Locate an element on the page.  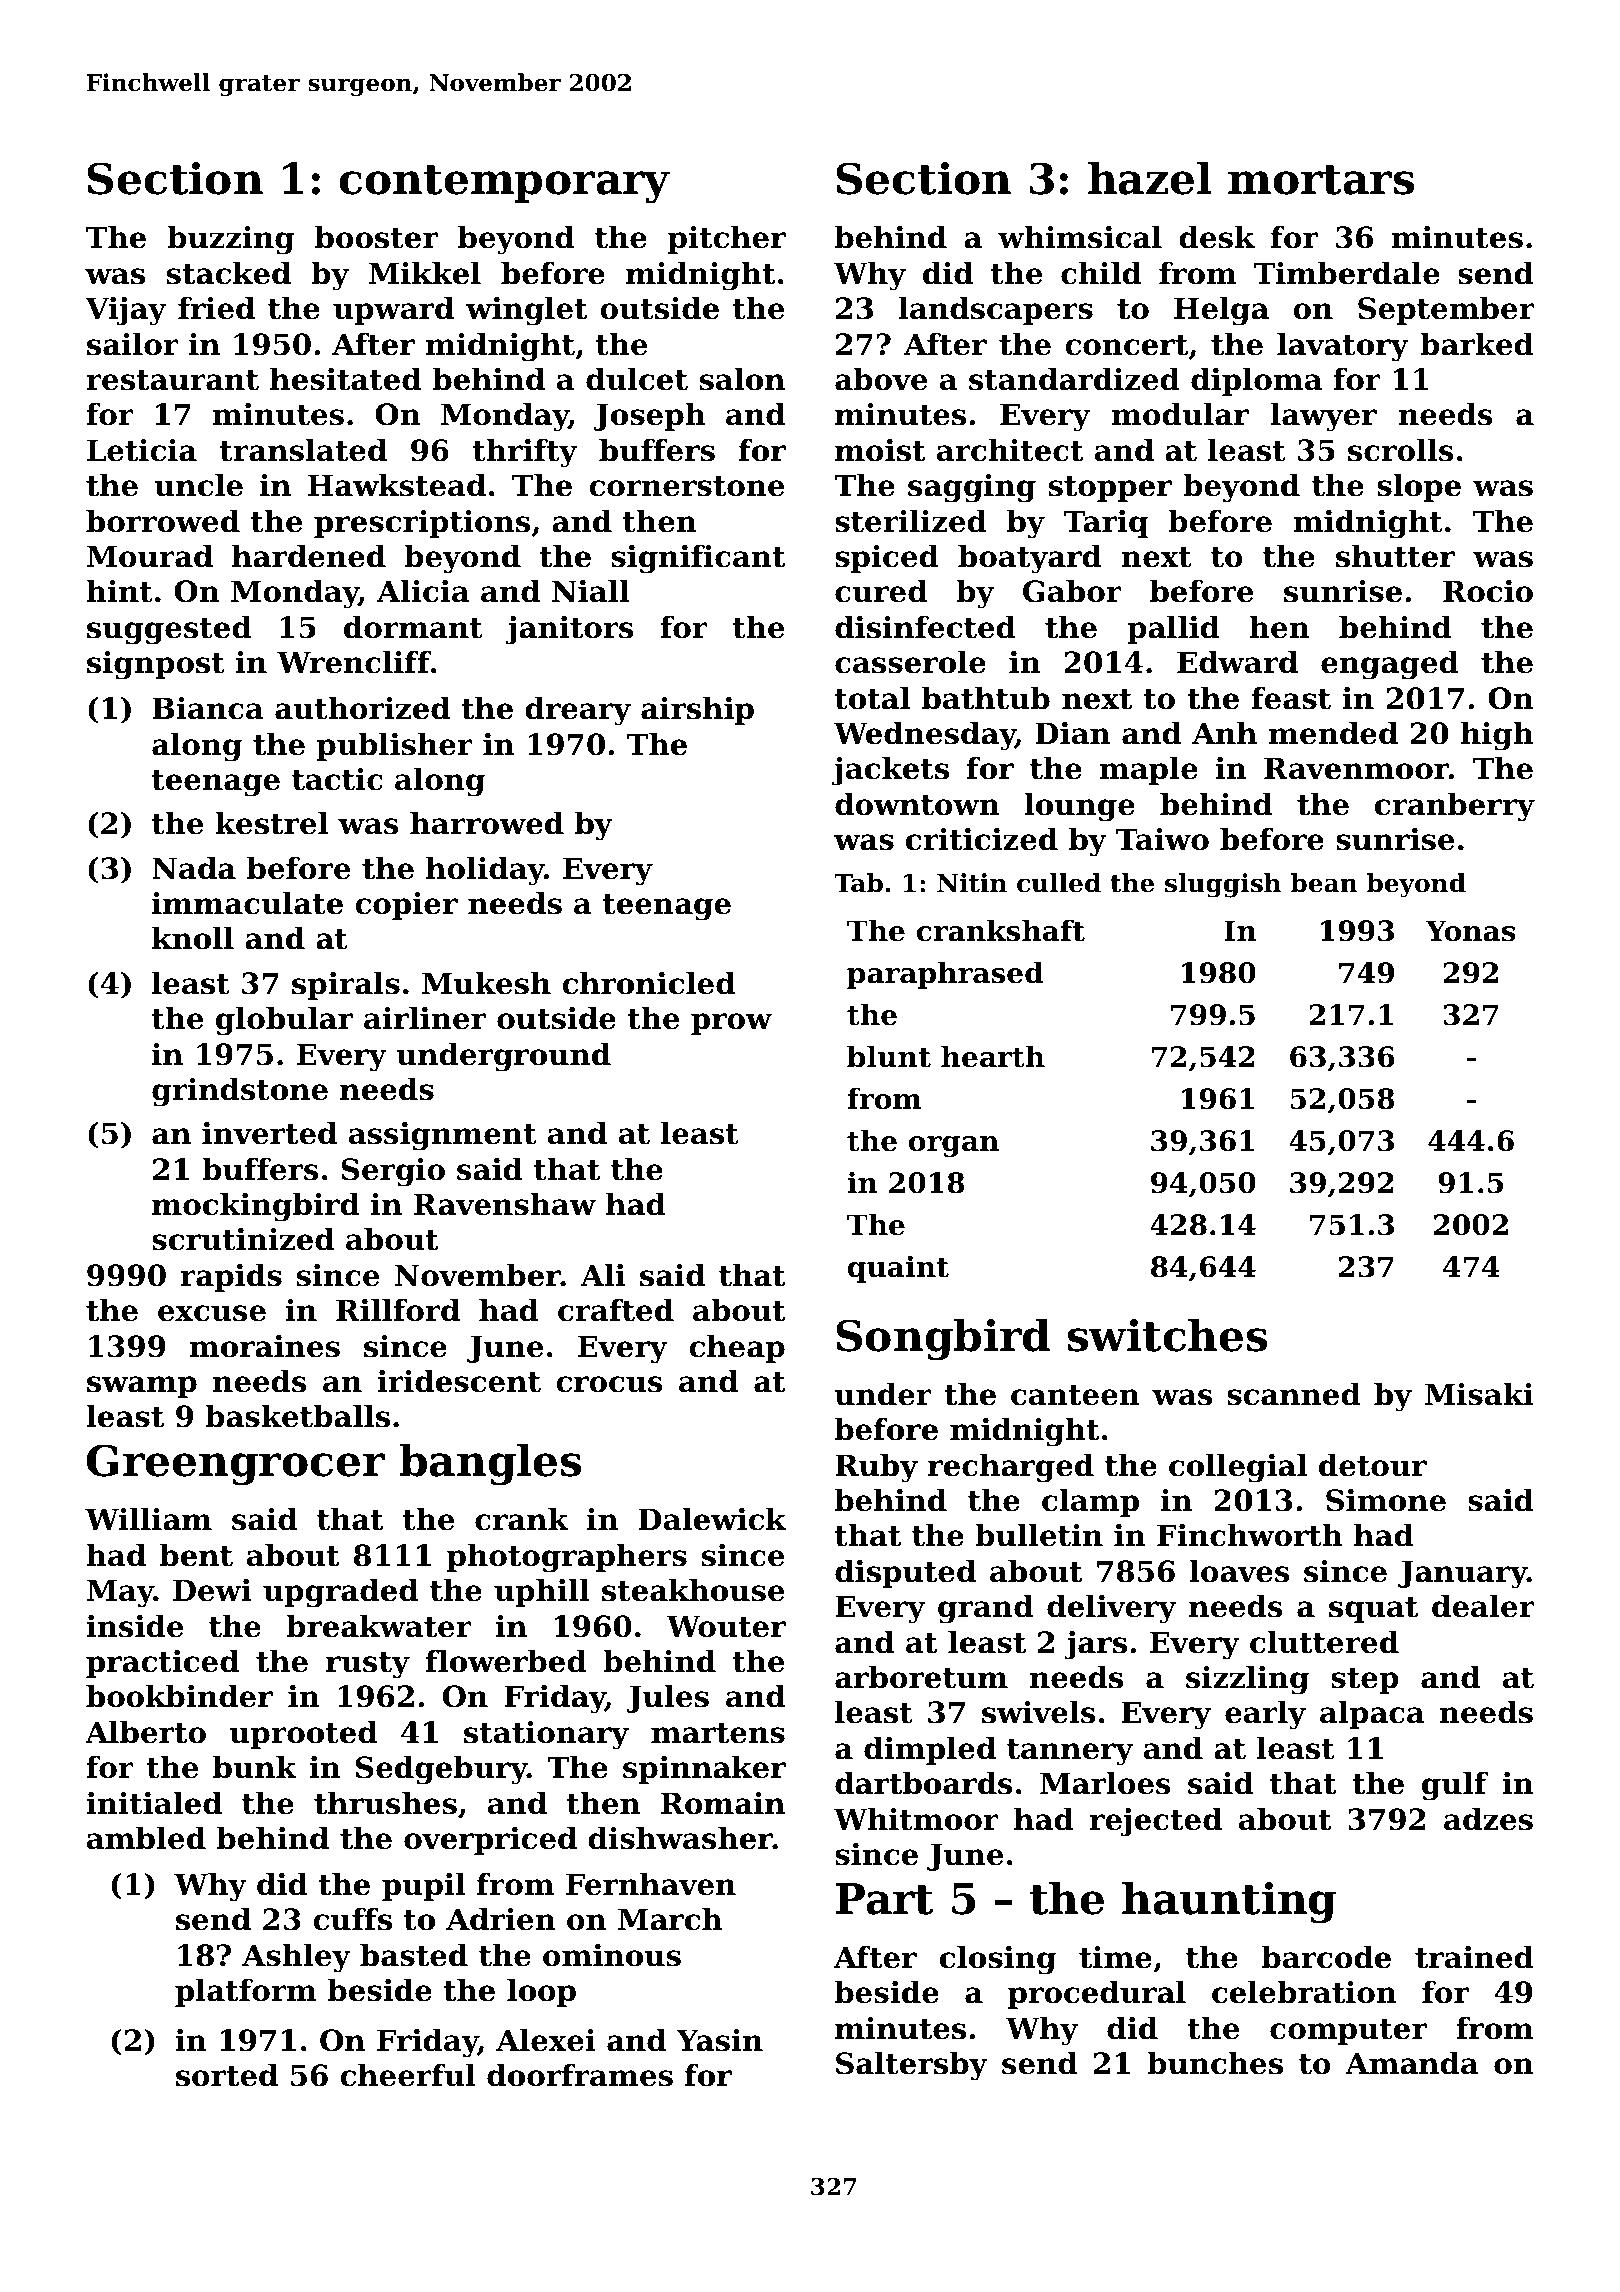
sorted is located at coordinates (227, 2075).
